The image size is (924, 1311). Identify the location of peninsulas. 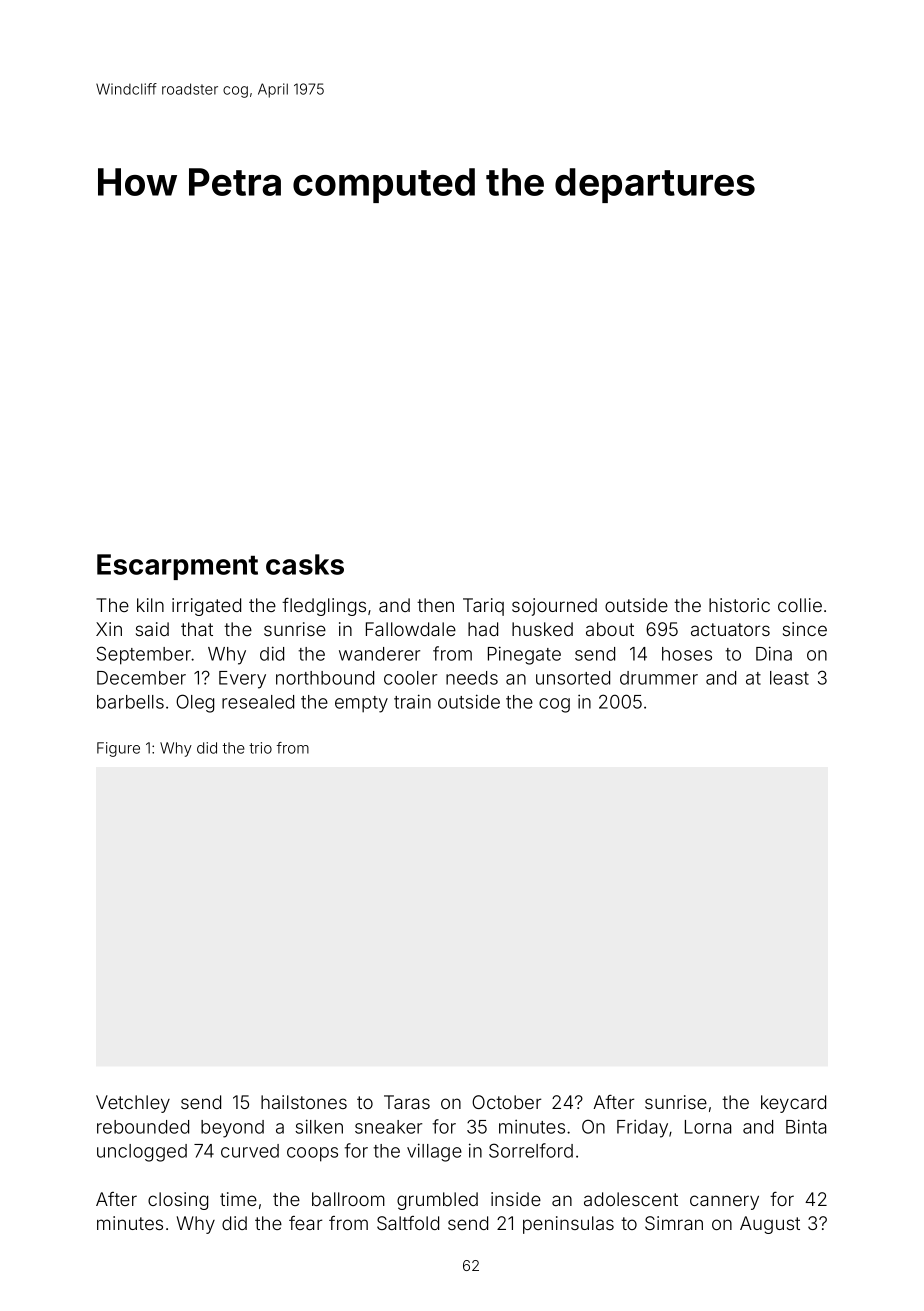
(568, 1225).
